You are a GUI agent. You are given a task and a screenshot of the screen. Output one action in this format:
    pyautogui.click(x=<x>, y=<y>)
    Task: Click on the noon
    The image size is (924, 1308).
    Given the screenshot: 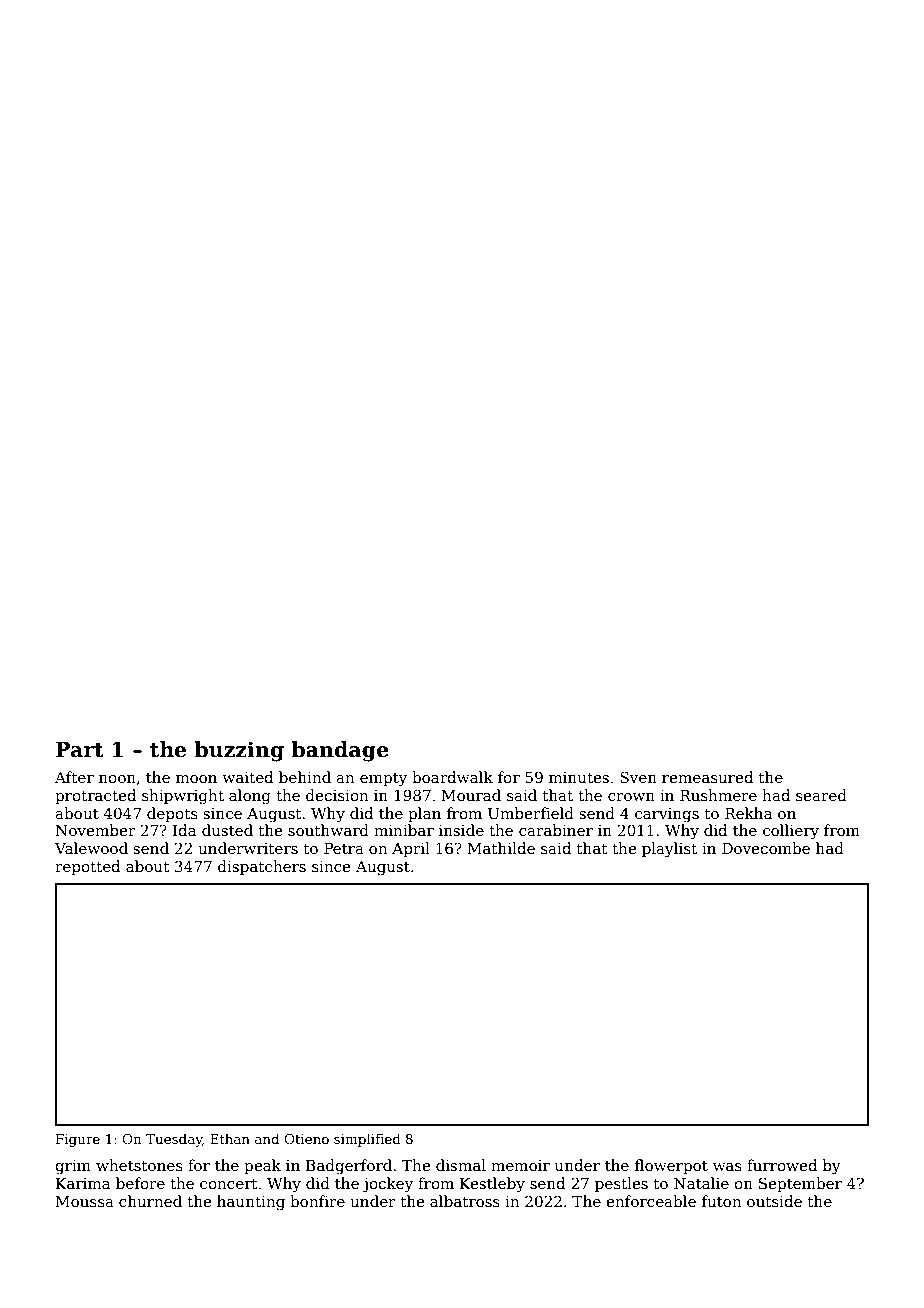 What is the action you would take?
    pyautogui.click(x=117, y=779)
